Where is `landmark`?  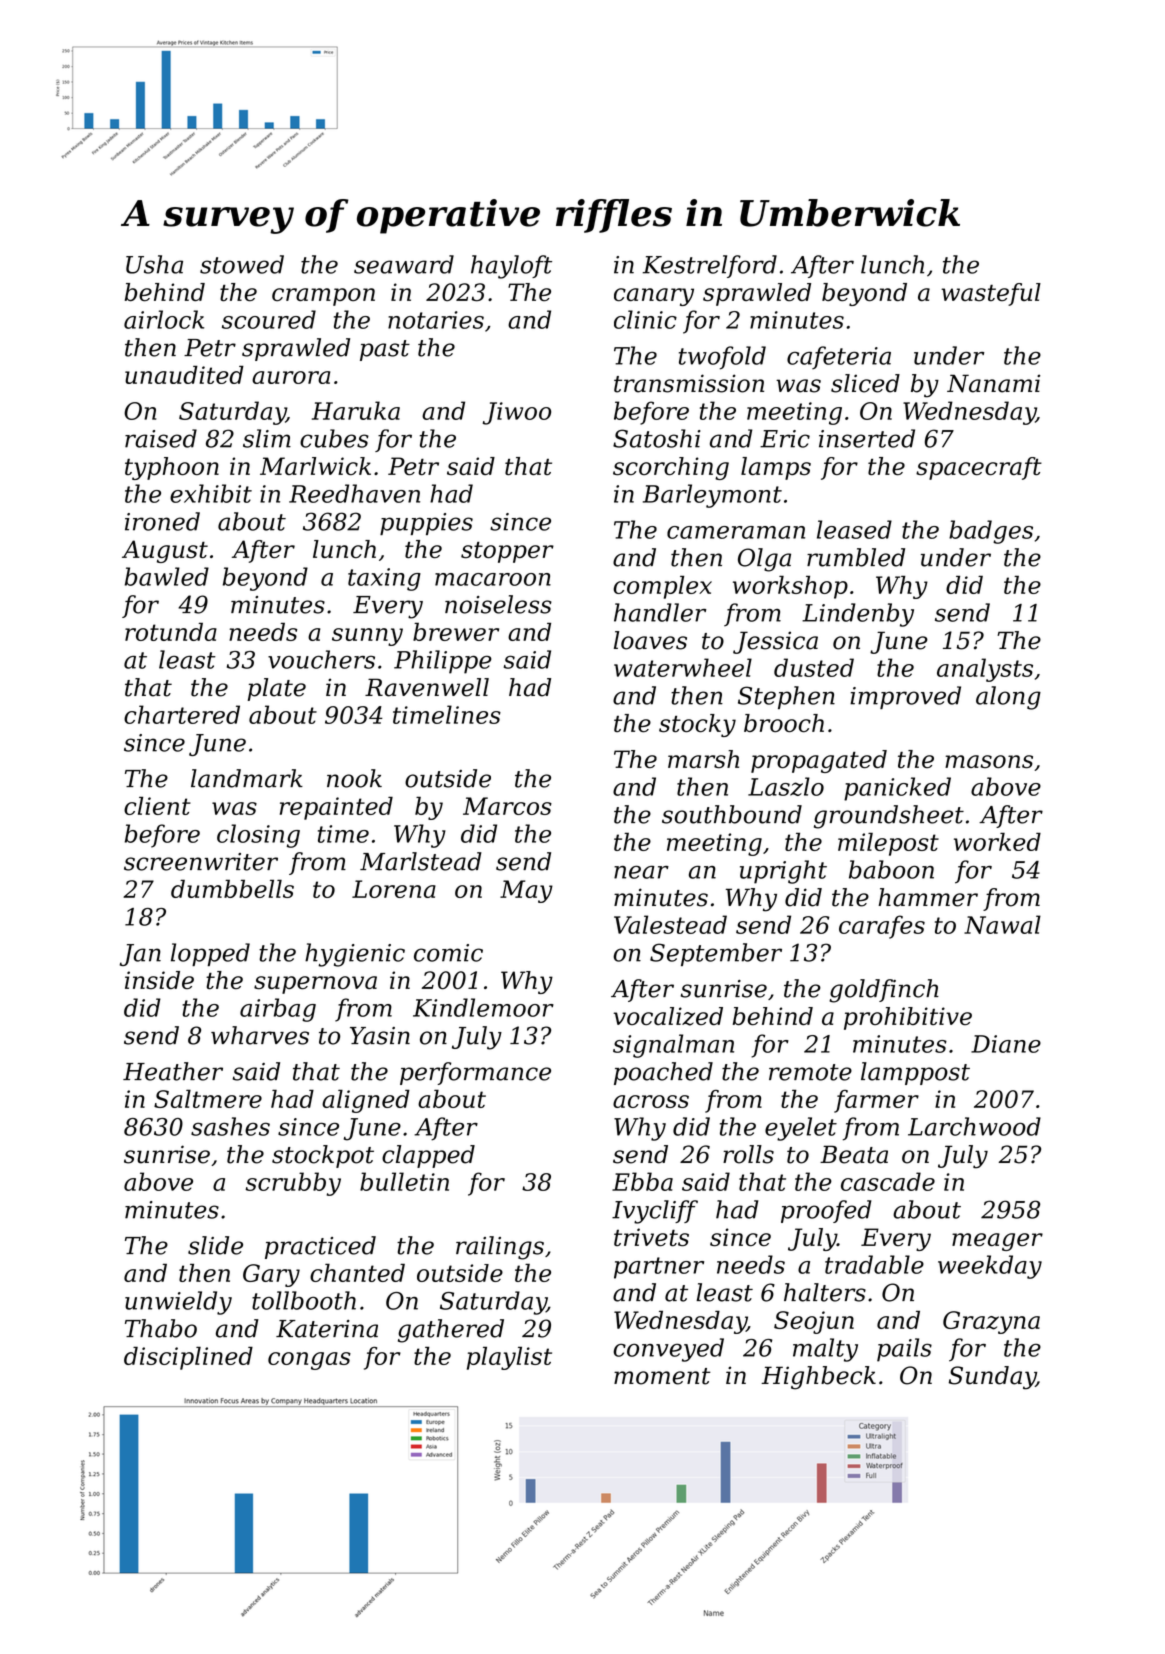
landmark is located at coordinates (247, 778).
